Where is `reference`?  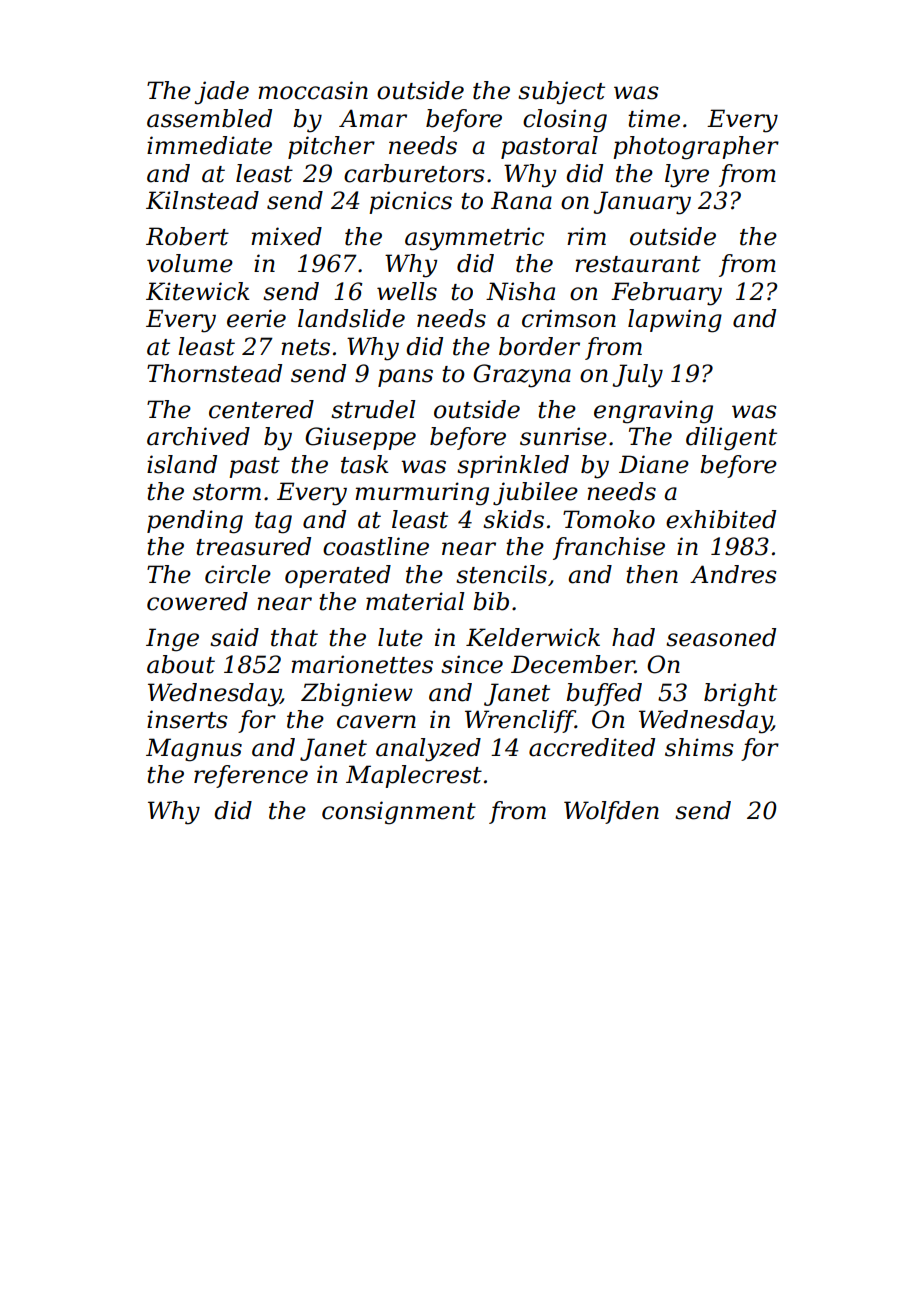
reference is located at coordinates (251, 776).
